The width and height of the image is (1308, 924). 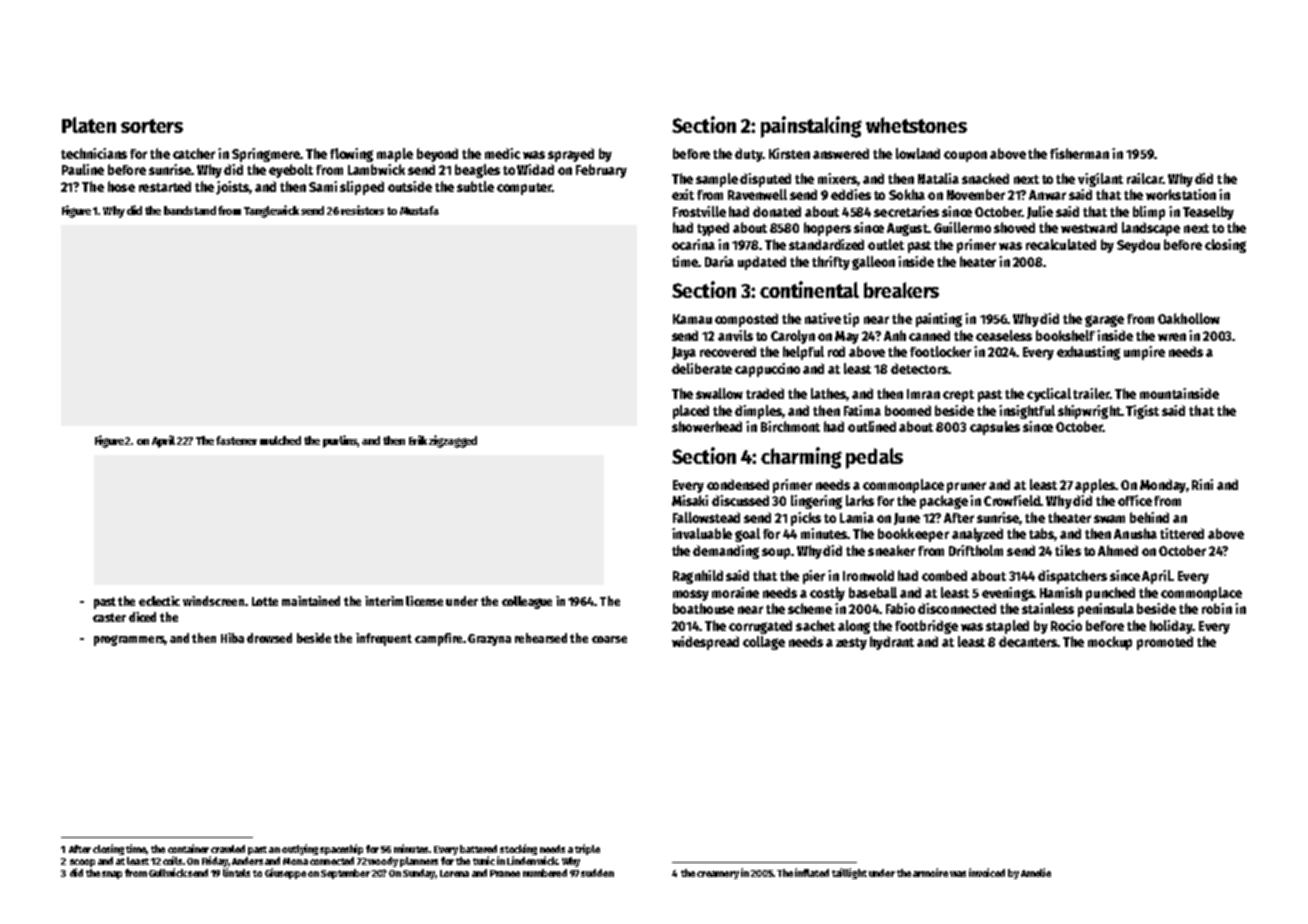 What do you see at coordinates (1088, 353) in the image?
I see `exhausting` at bounding box center [1088, 353].
